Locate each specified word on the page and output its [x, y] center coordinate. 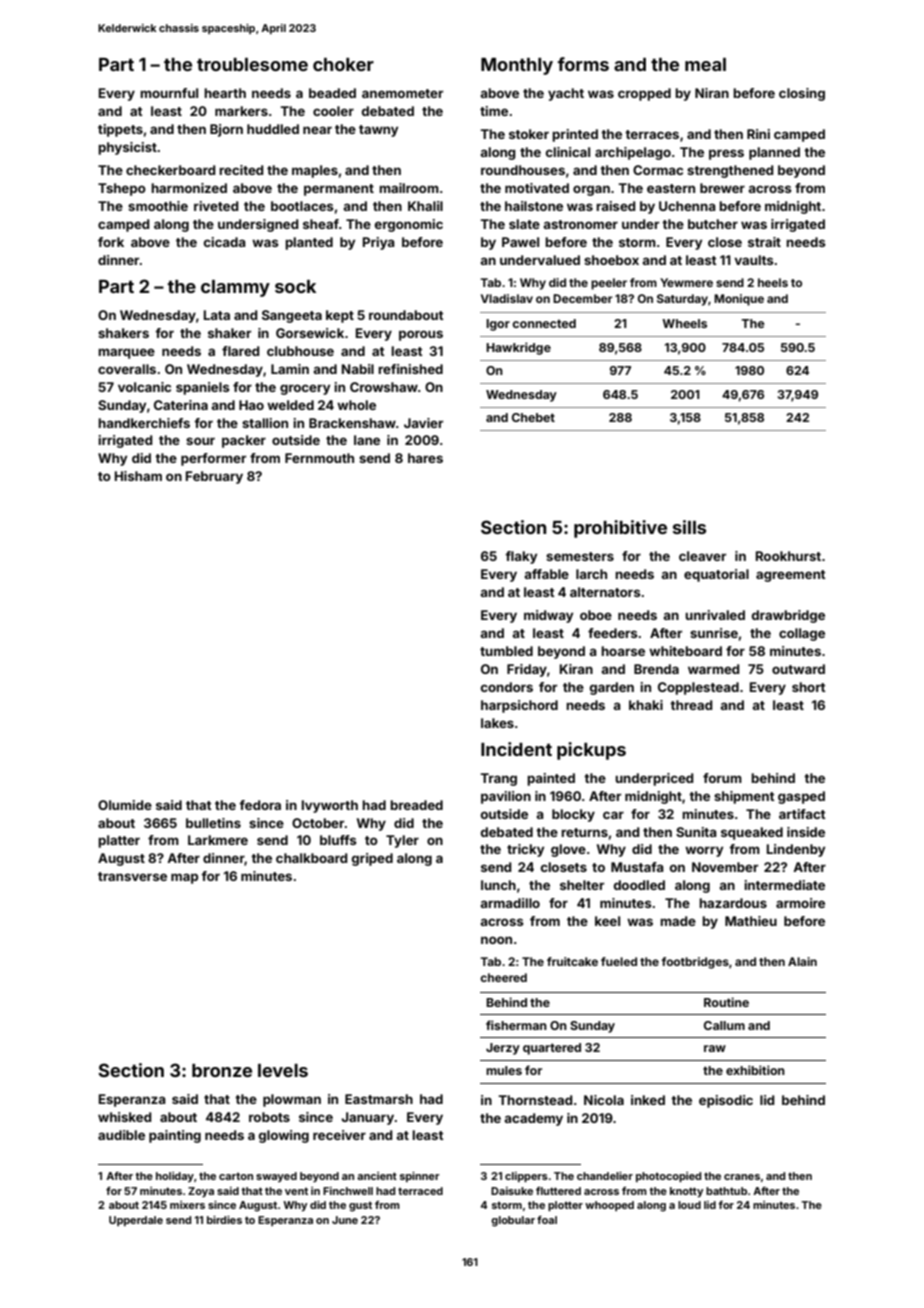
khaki [646, 705]
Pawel [520, 242]
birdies [224, 1220]
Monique [739, 300]
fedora [260, 805]
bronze [222, 1070]
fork [111, 242]
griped [372, 859]
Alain [802, 961]
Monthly [517, 66]
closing [802, 94]
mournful [169, 93]
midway [548, 616]
